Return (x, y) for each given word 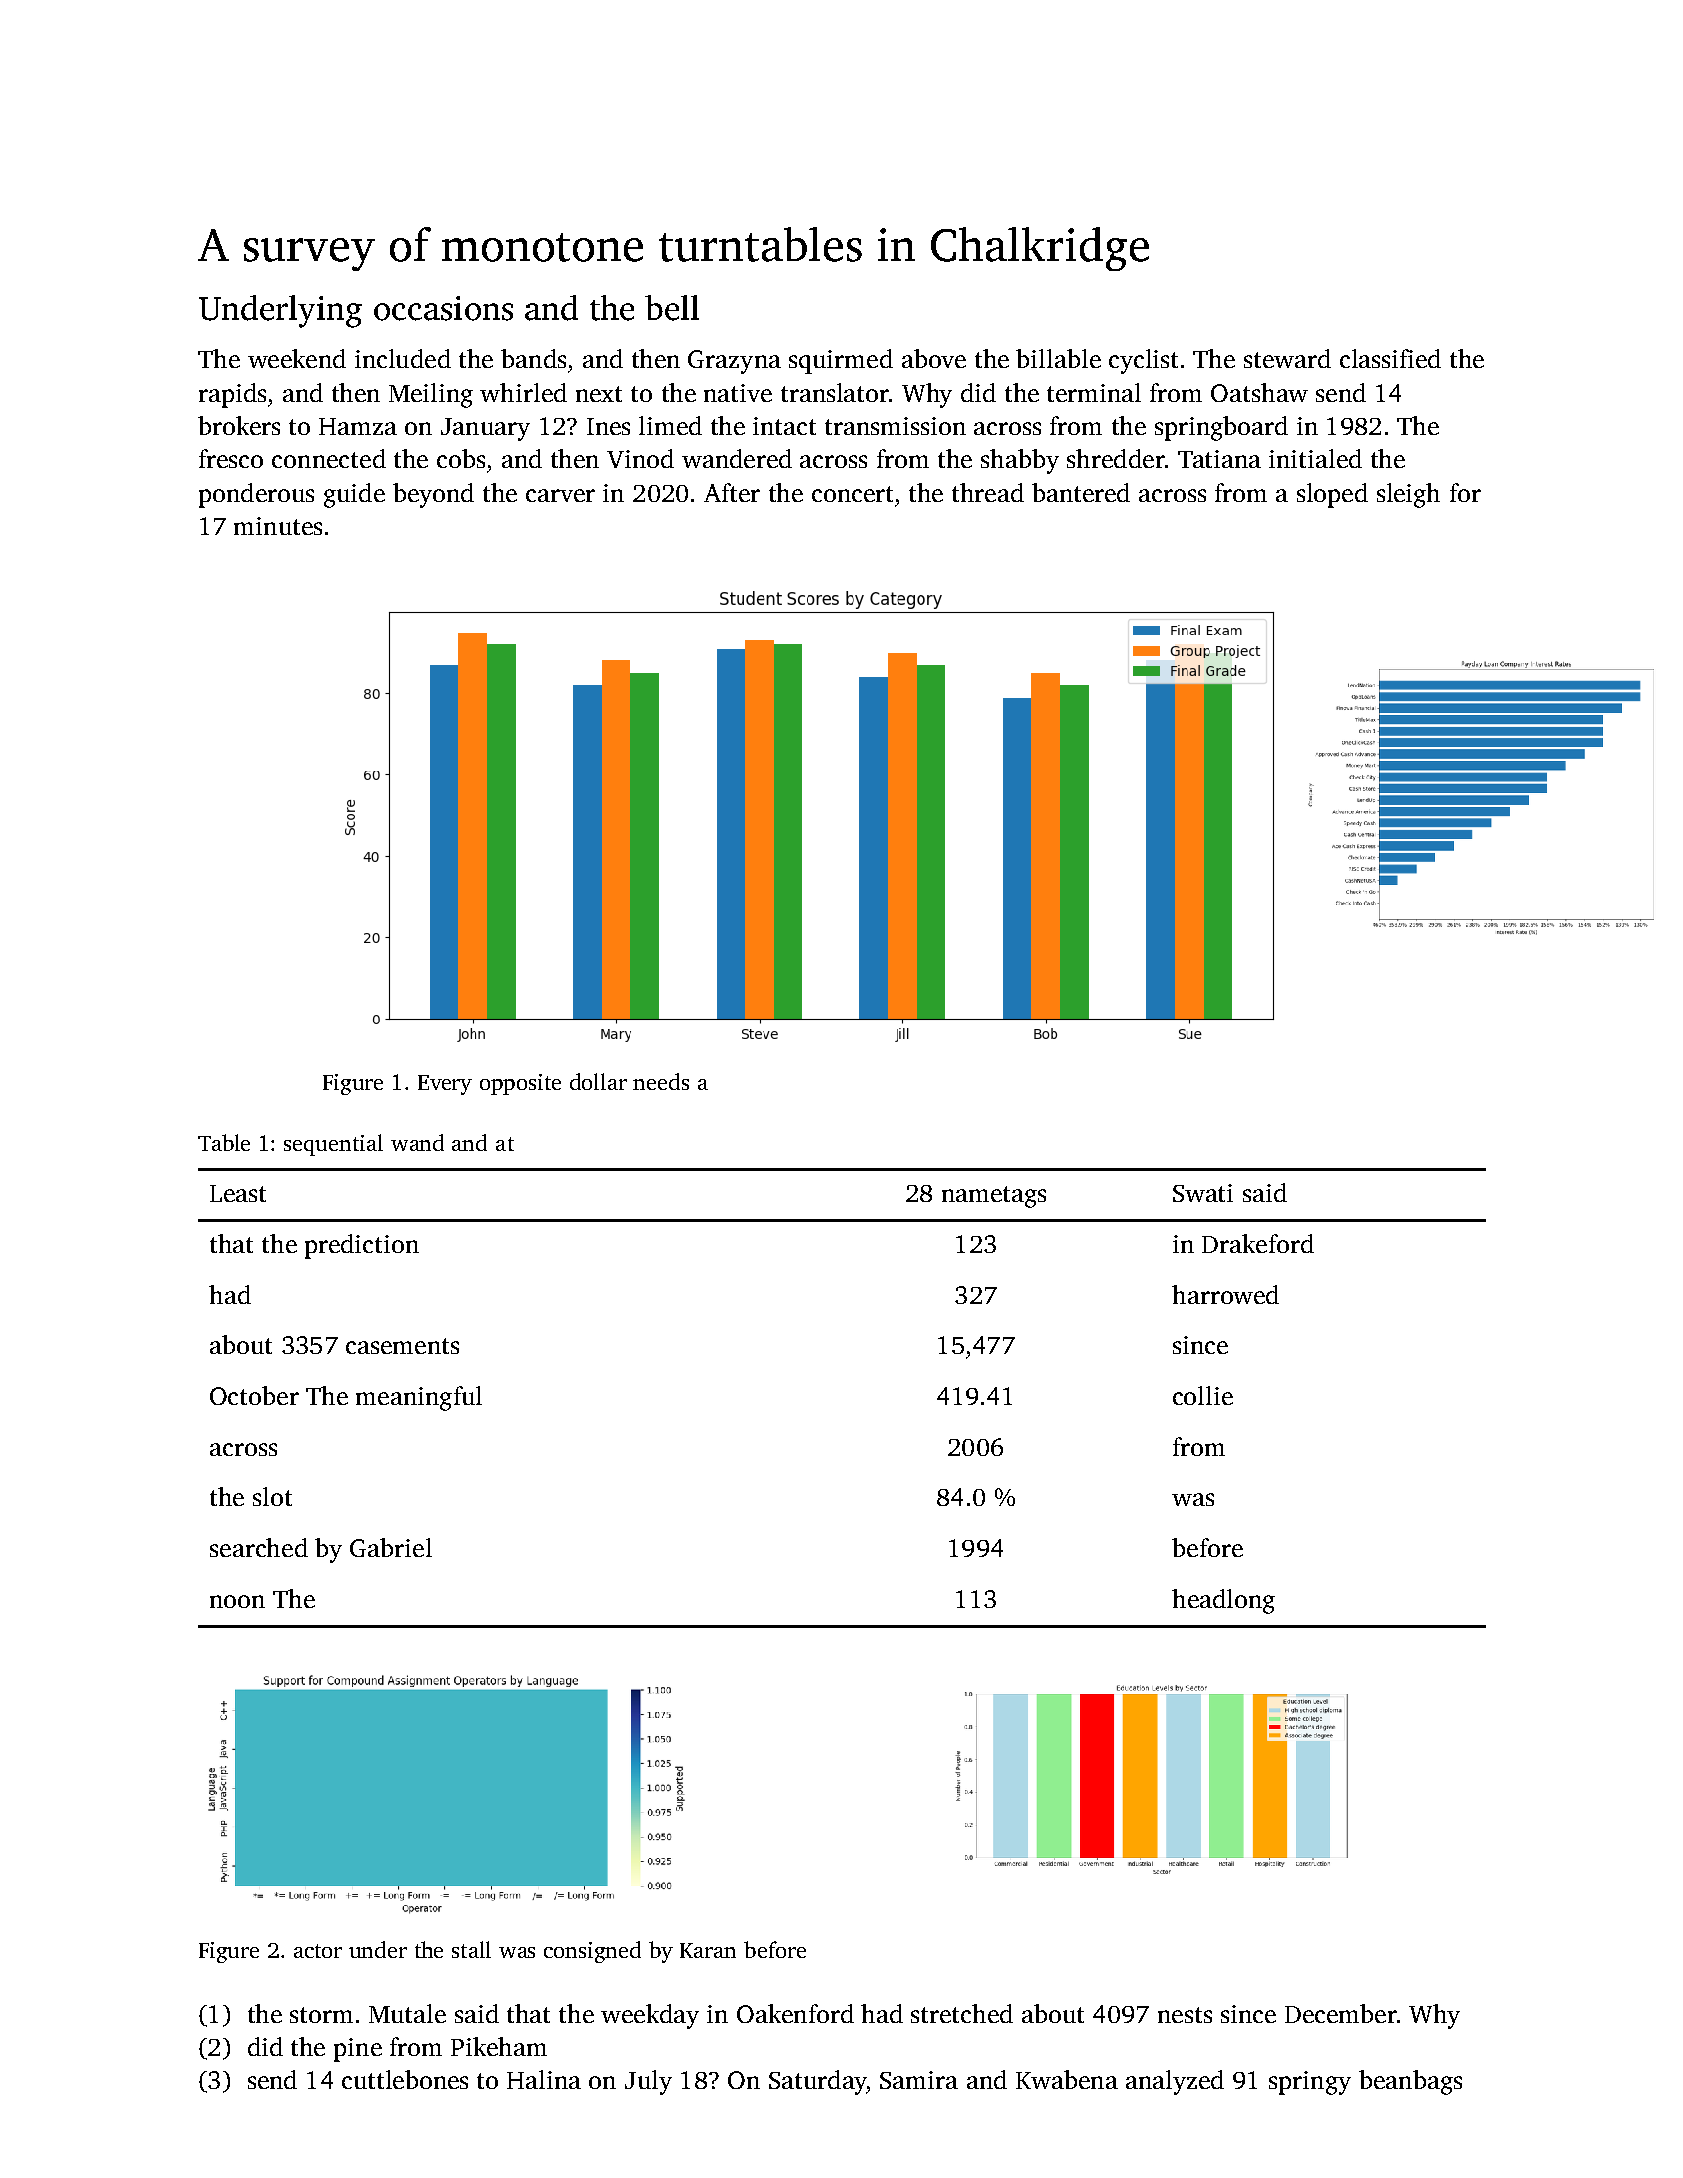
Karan (708, 1950)
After (732, 492)
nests (1185, 2015)
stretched (962, 2013)
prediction (362, 1246)
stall (471, 1949)
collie (1203, 1395)
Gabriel (391, 1547)
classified (1390, 358)
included (403, 358)
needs (661, 1081)
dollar (598, 1081)
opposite (520, 1084)
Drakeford (1258, 1243)
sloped (1332, 495)
